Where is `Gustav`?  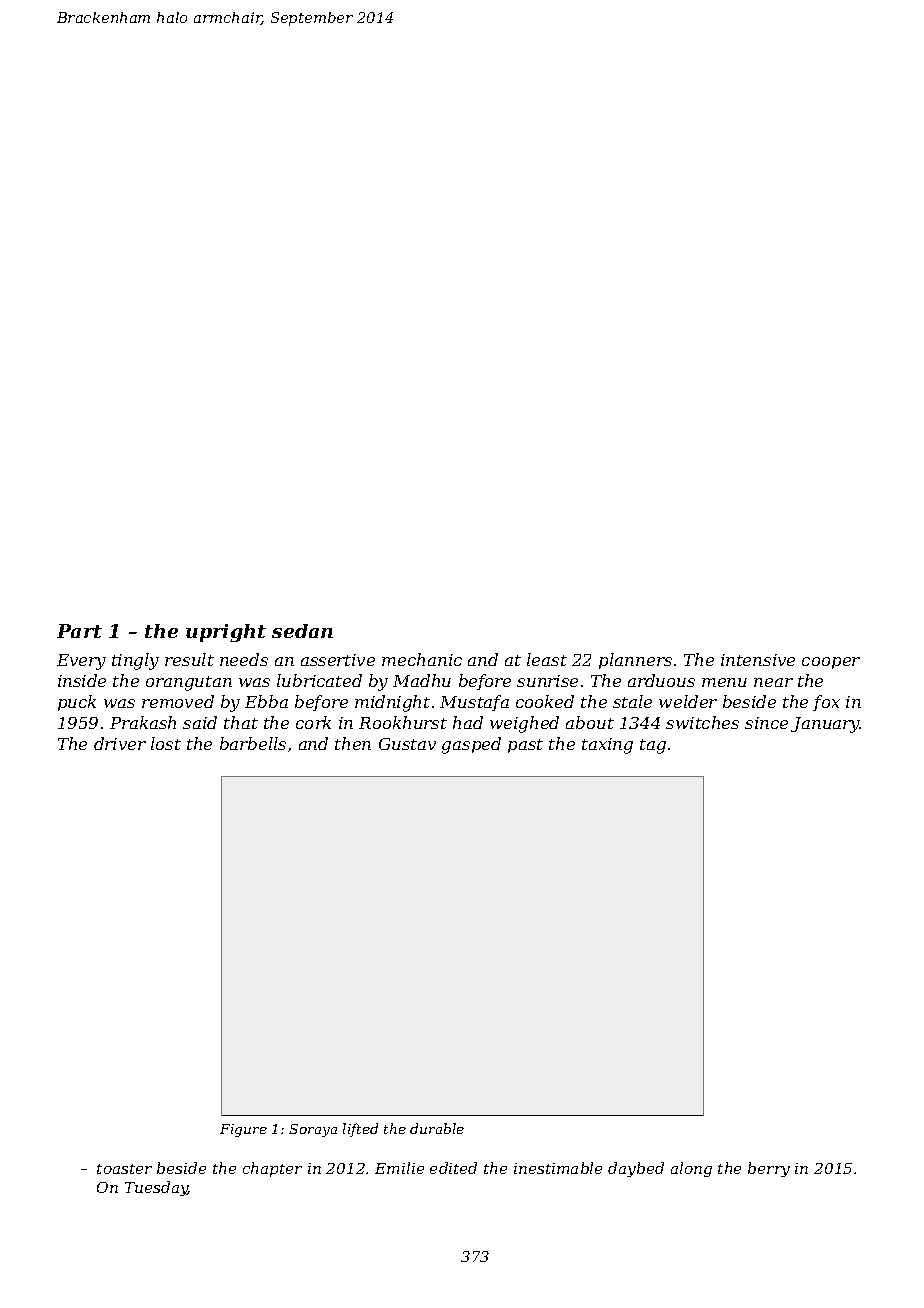 Gustav is located at coordinates (407, 744).
